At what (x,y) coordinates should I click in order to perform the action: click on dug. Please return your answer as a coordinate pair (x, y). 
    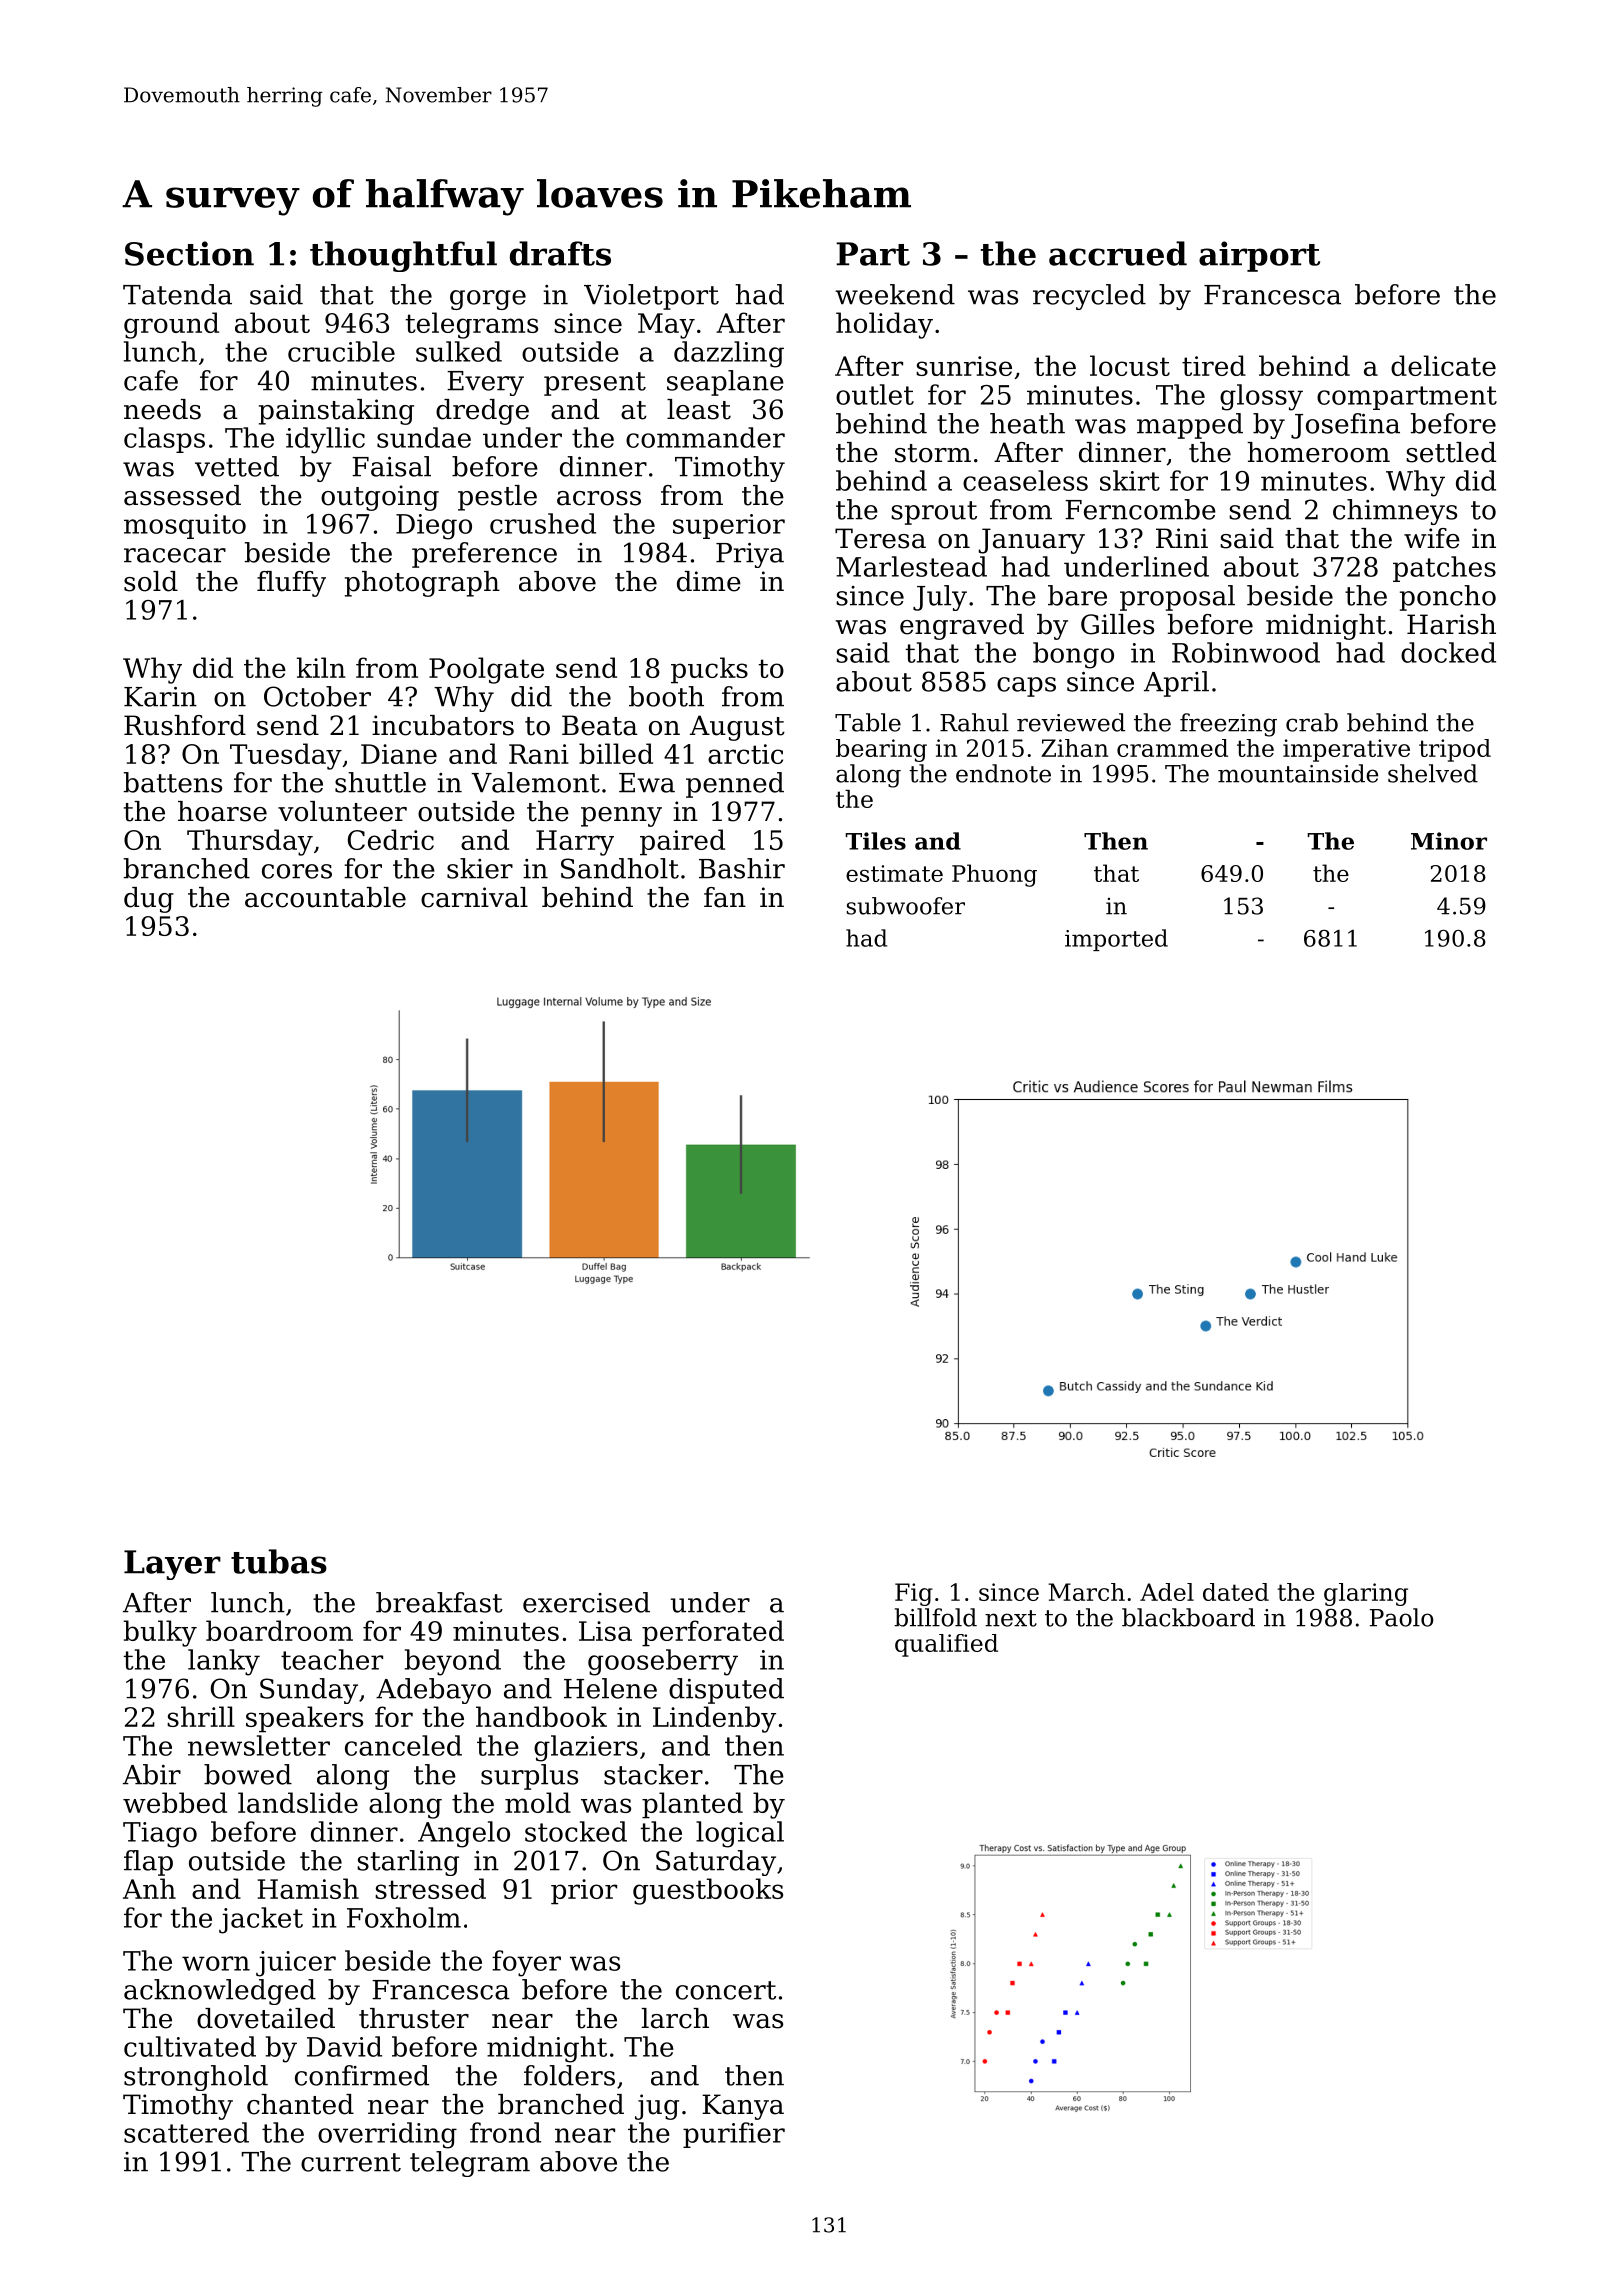
    Looking at the image, I should click on (149, 900).
